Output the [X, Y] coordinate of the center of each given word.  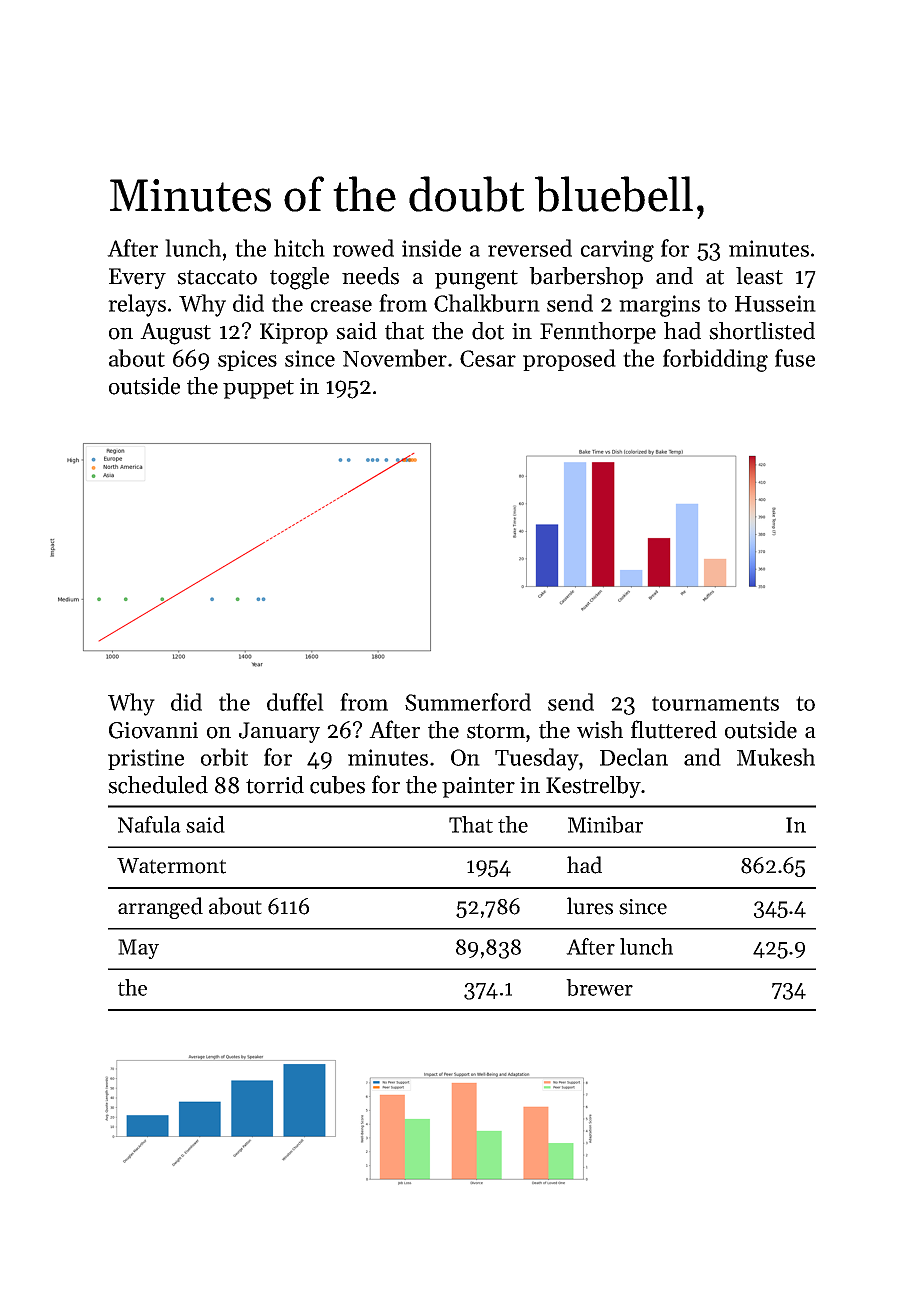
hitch [299, 248]
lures [590, 906]
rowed [363, 248]
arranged [160, 908]
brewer [599, 987]
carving [617, 251]
